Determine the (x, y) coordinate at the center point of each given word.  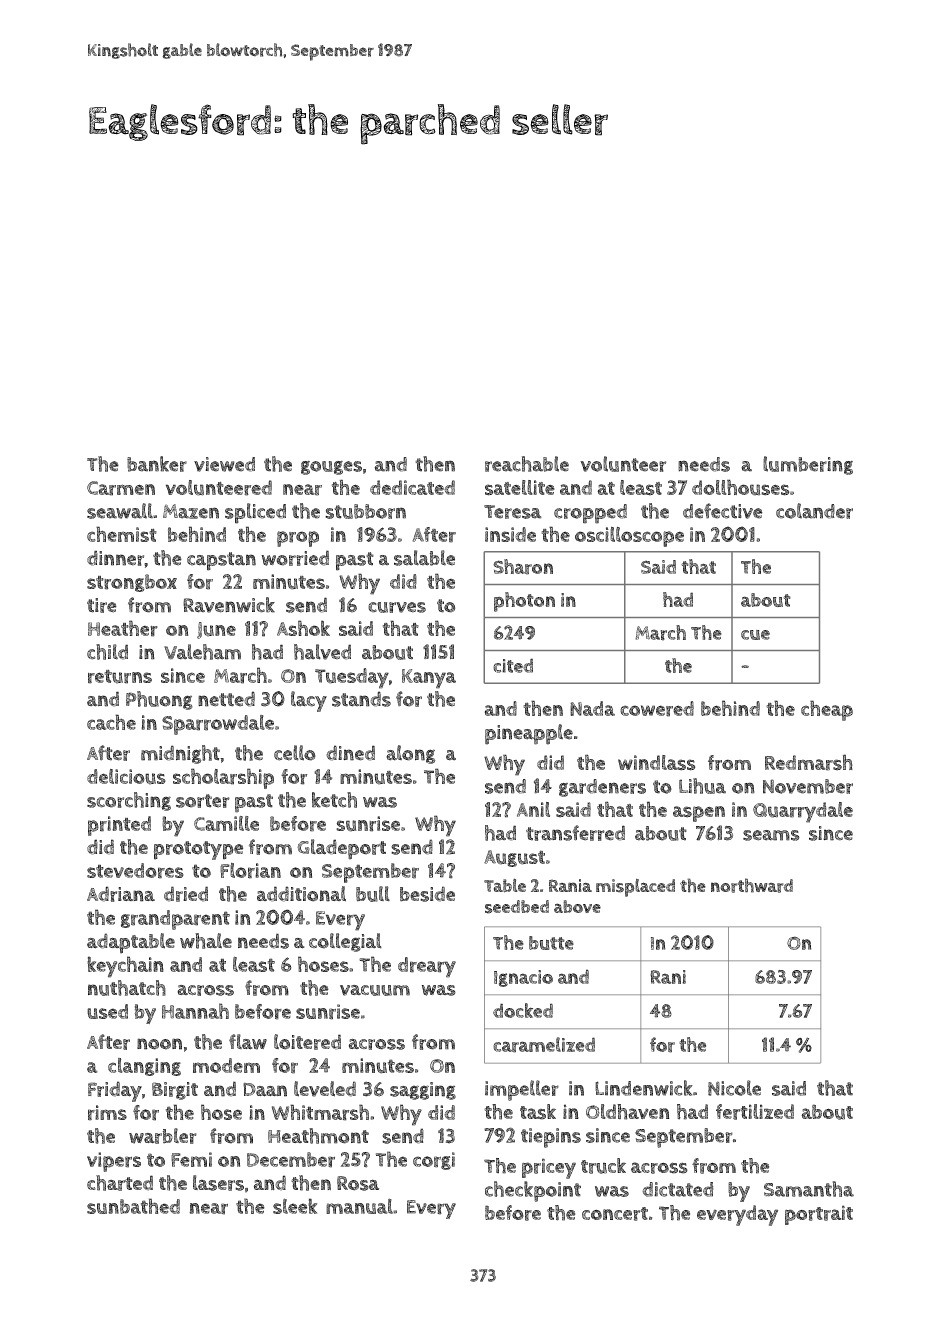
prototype (198, 850)
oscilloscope (629, 537)
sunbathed (133, 1206)
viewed (224, 464)
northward (752, 885)
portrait (819, 1215)
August (514, 858)
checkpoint (533, 1191)
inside (510, 534)
